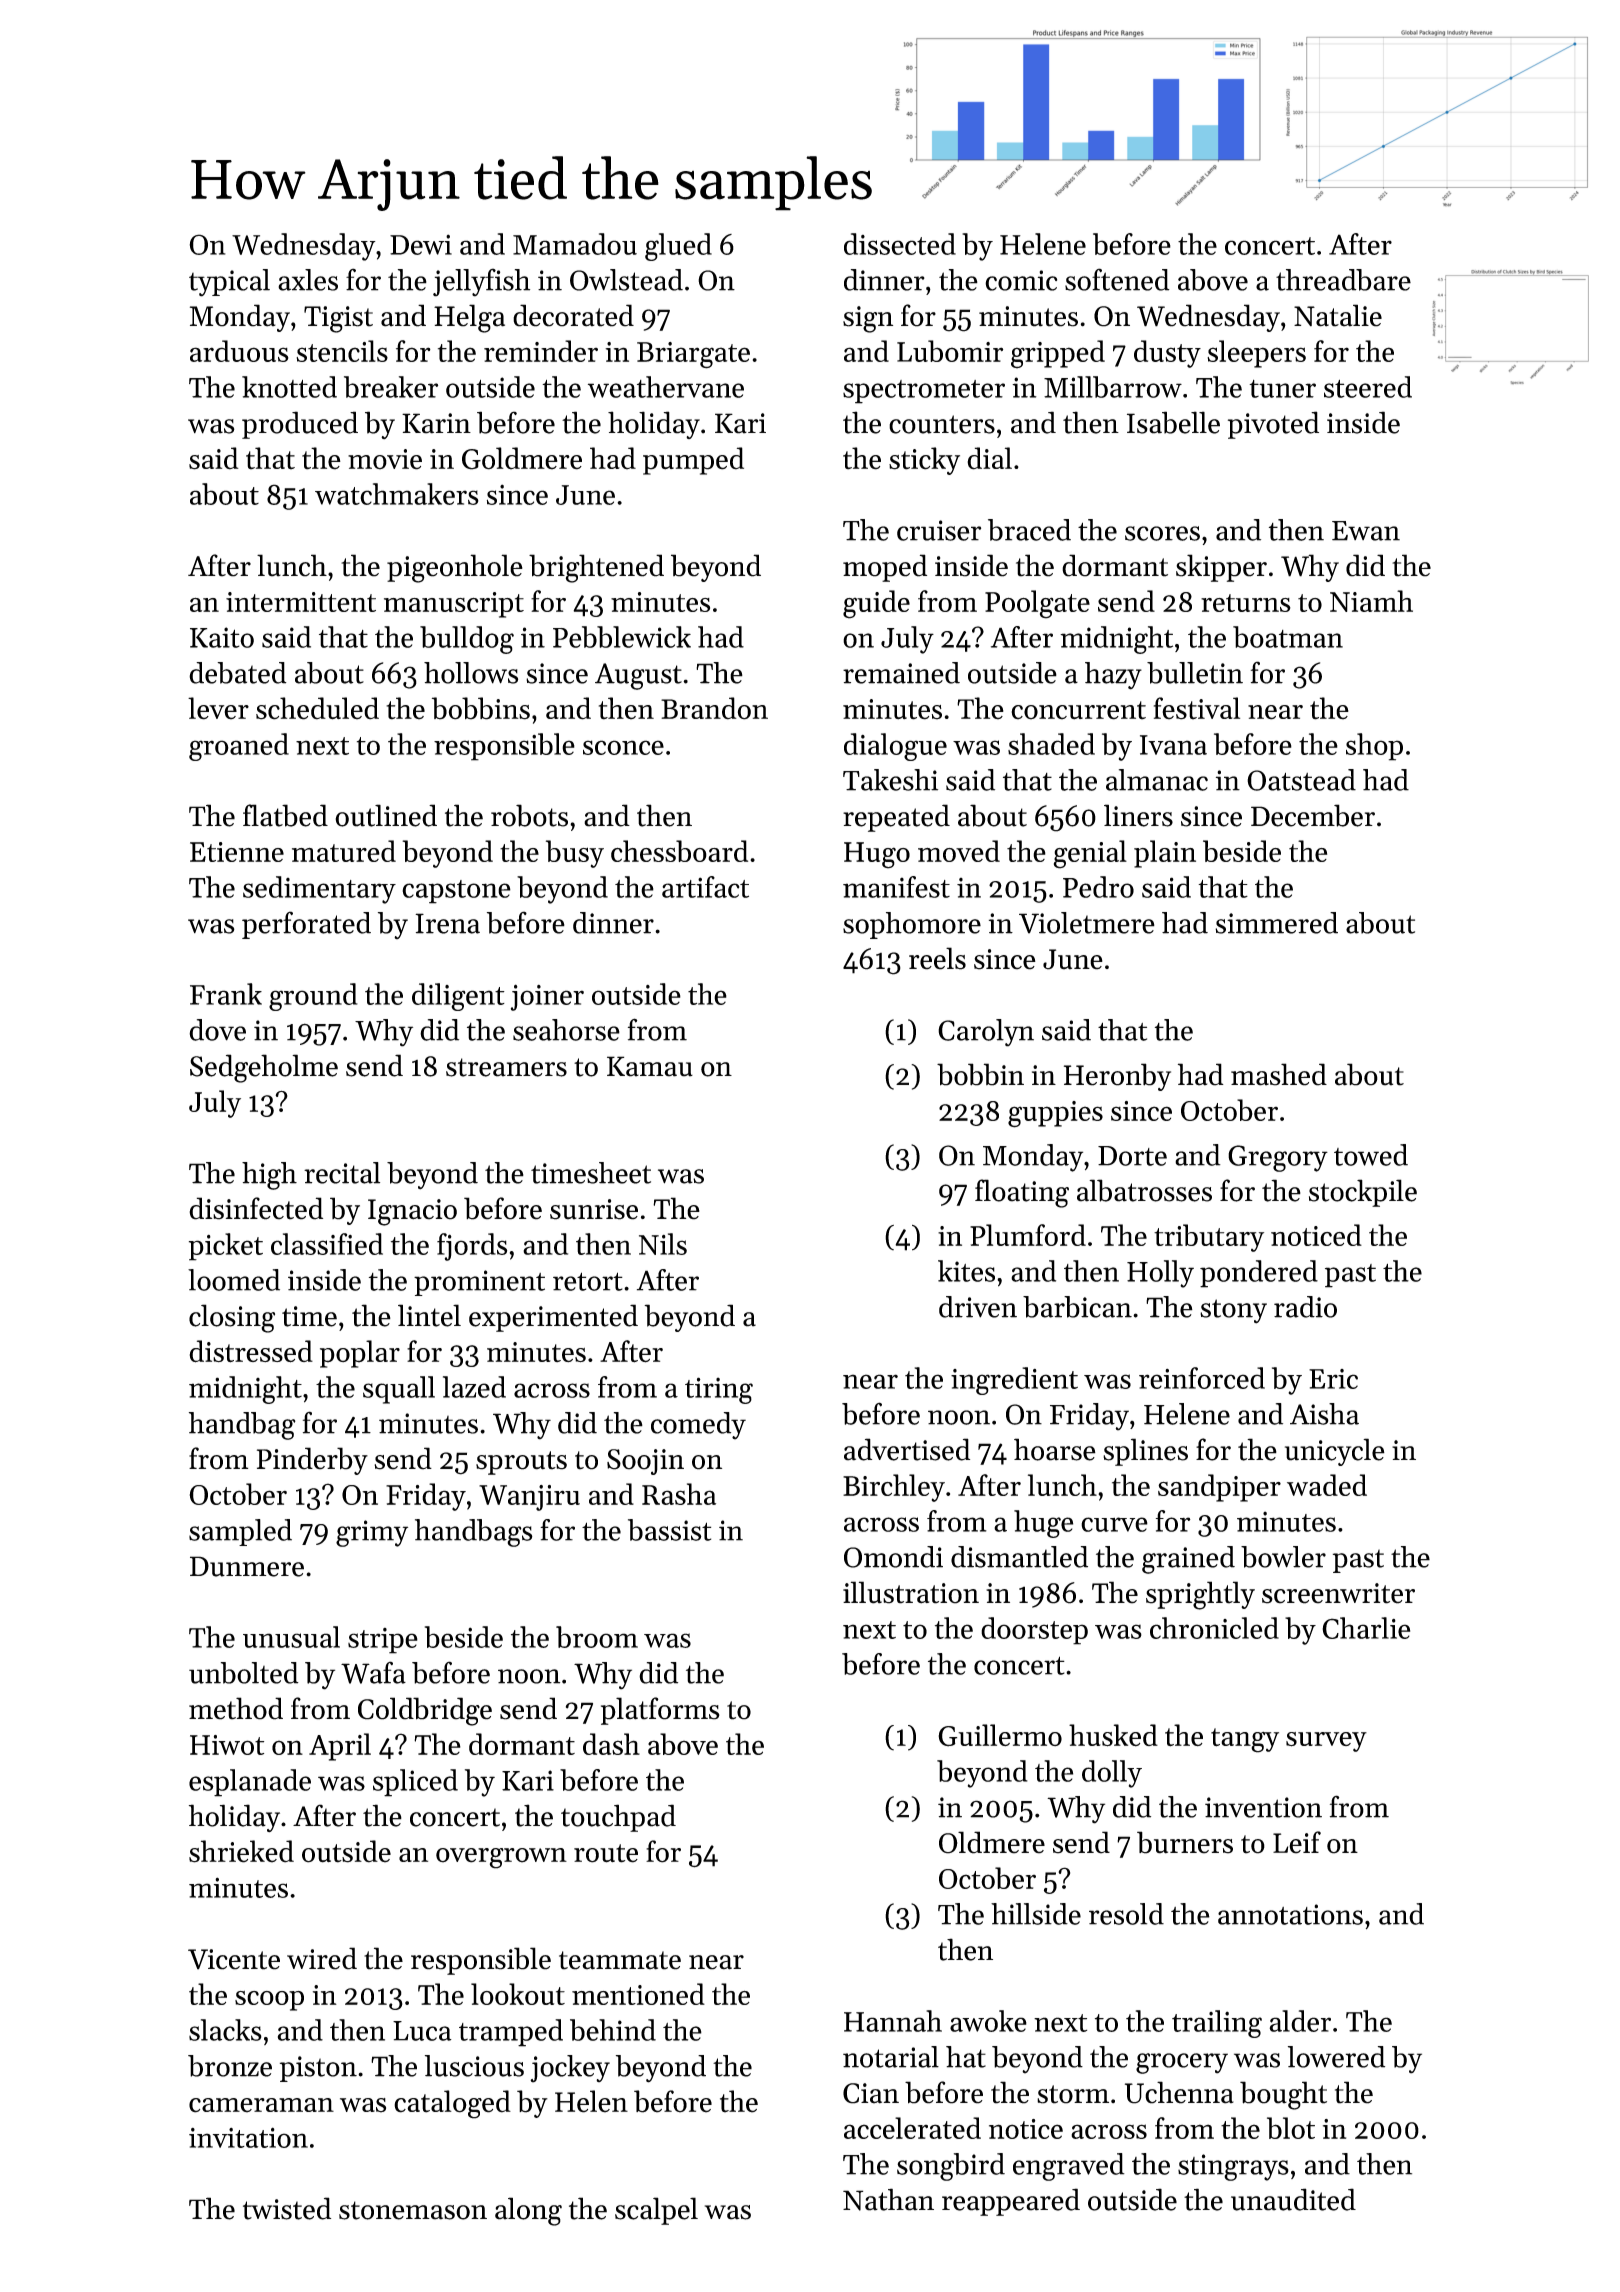  What do you see at coordinates (666, 387) in the page?
I see `weathervane` at bounding box center [666, 387].
